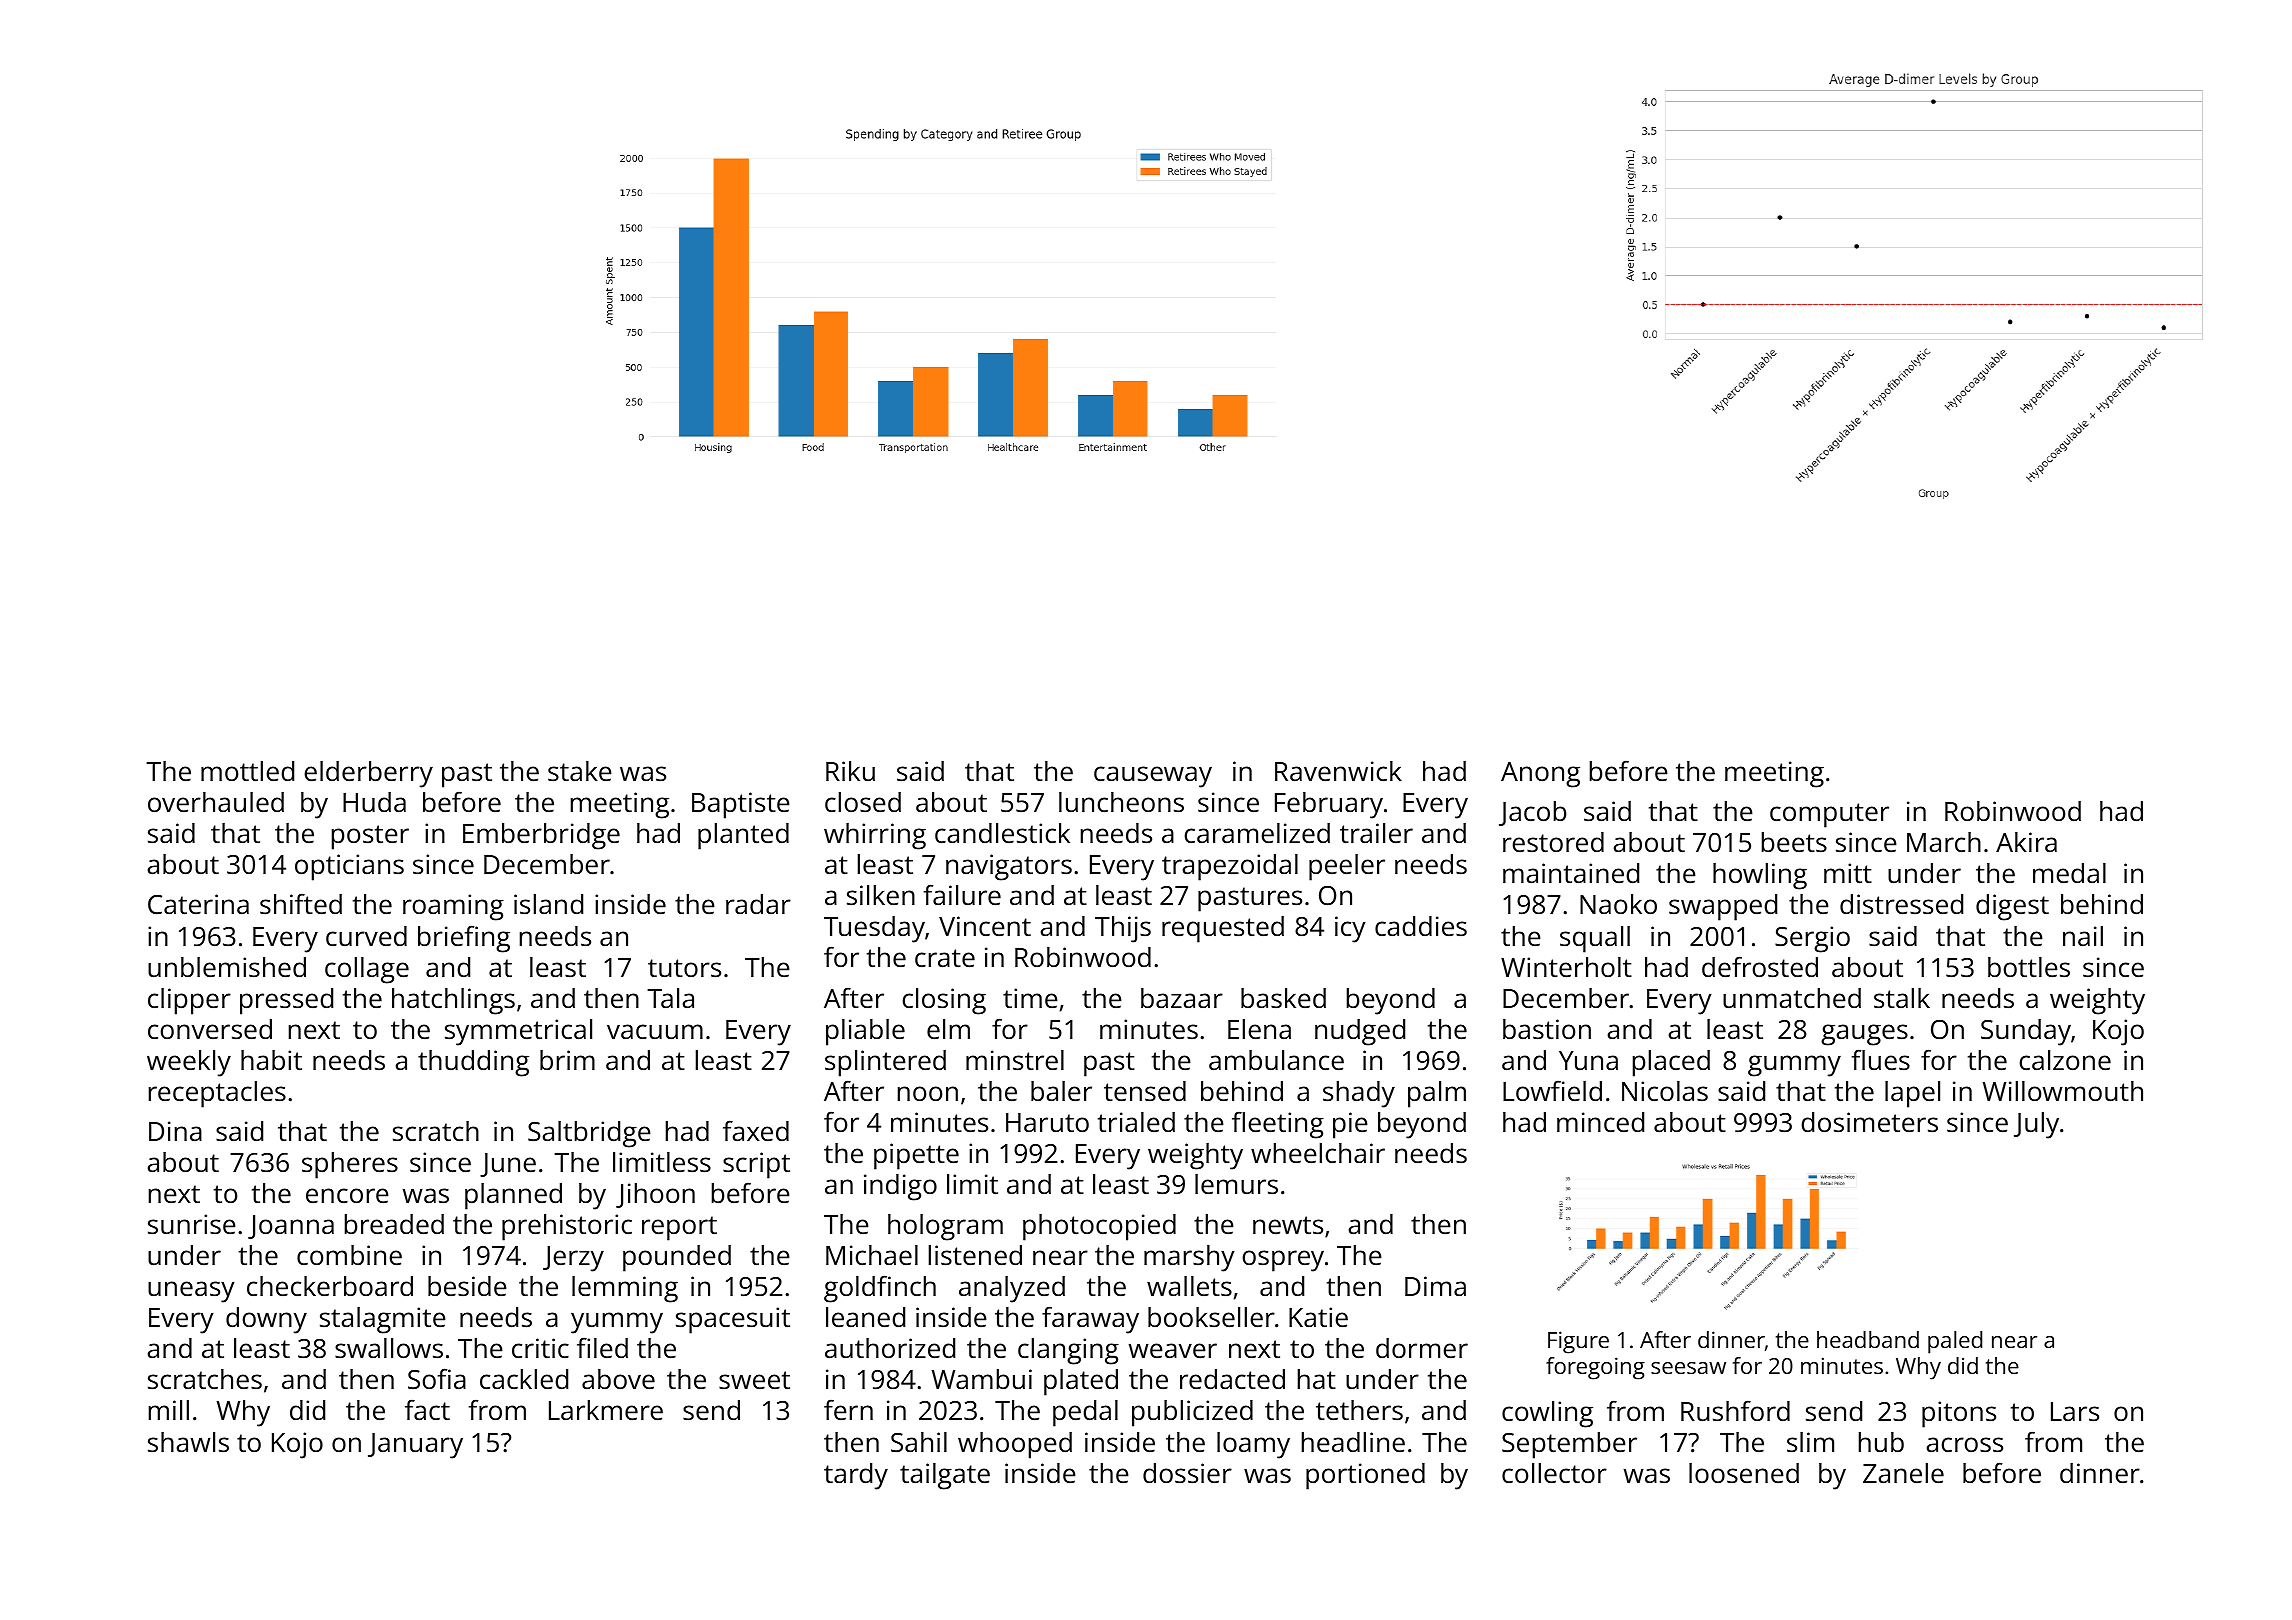 This screenshot has height=1620, width=2292. Describe the element at coordinates (919, 1442) in the screenshot. I see `Sahil` at that location.
